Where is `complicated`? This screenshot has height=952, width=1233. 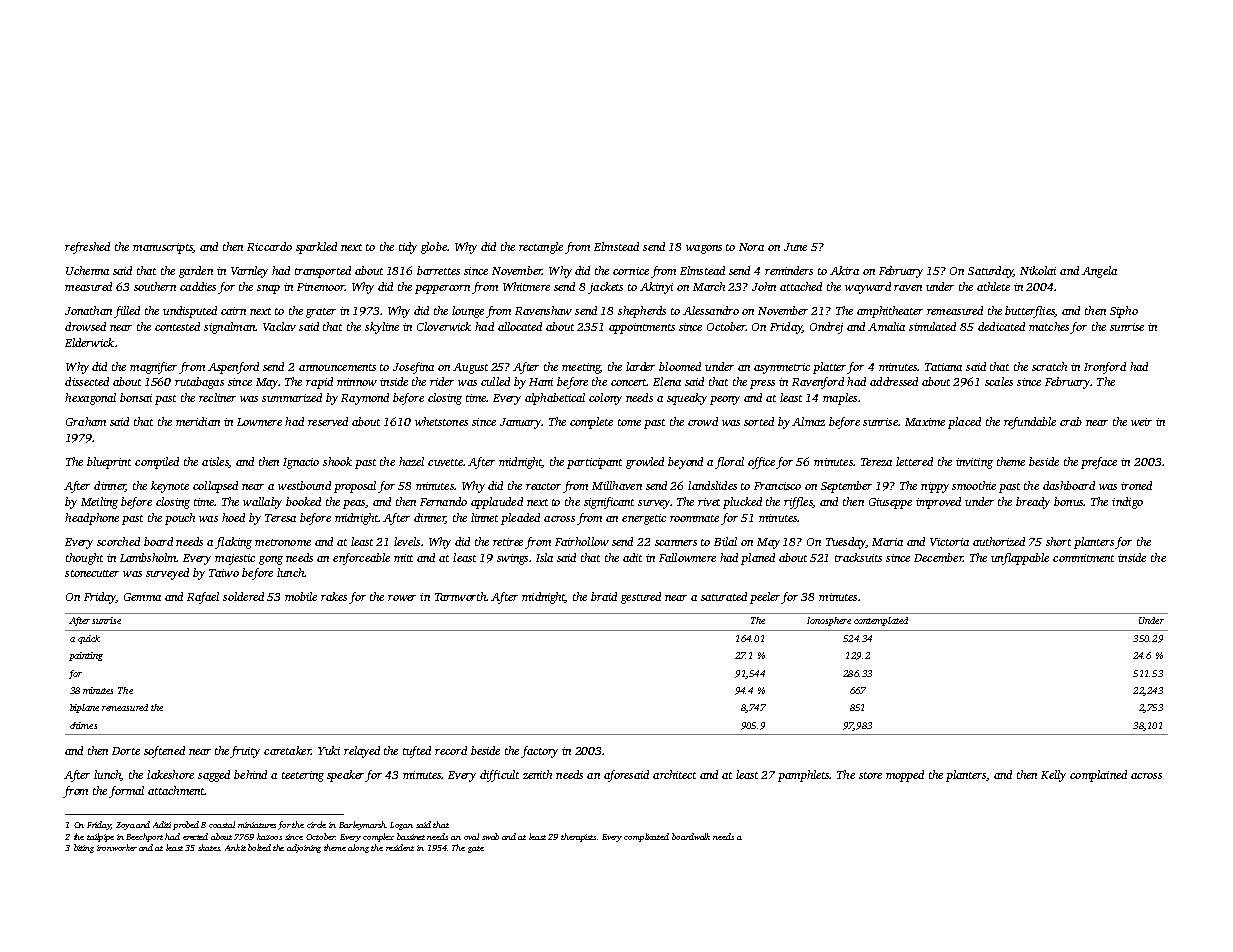 complicated is located at coordinates (646, 837).
